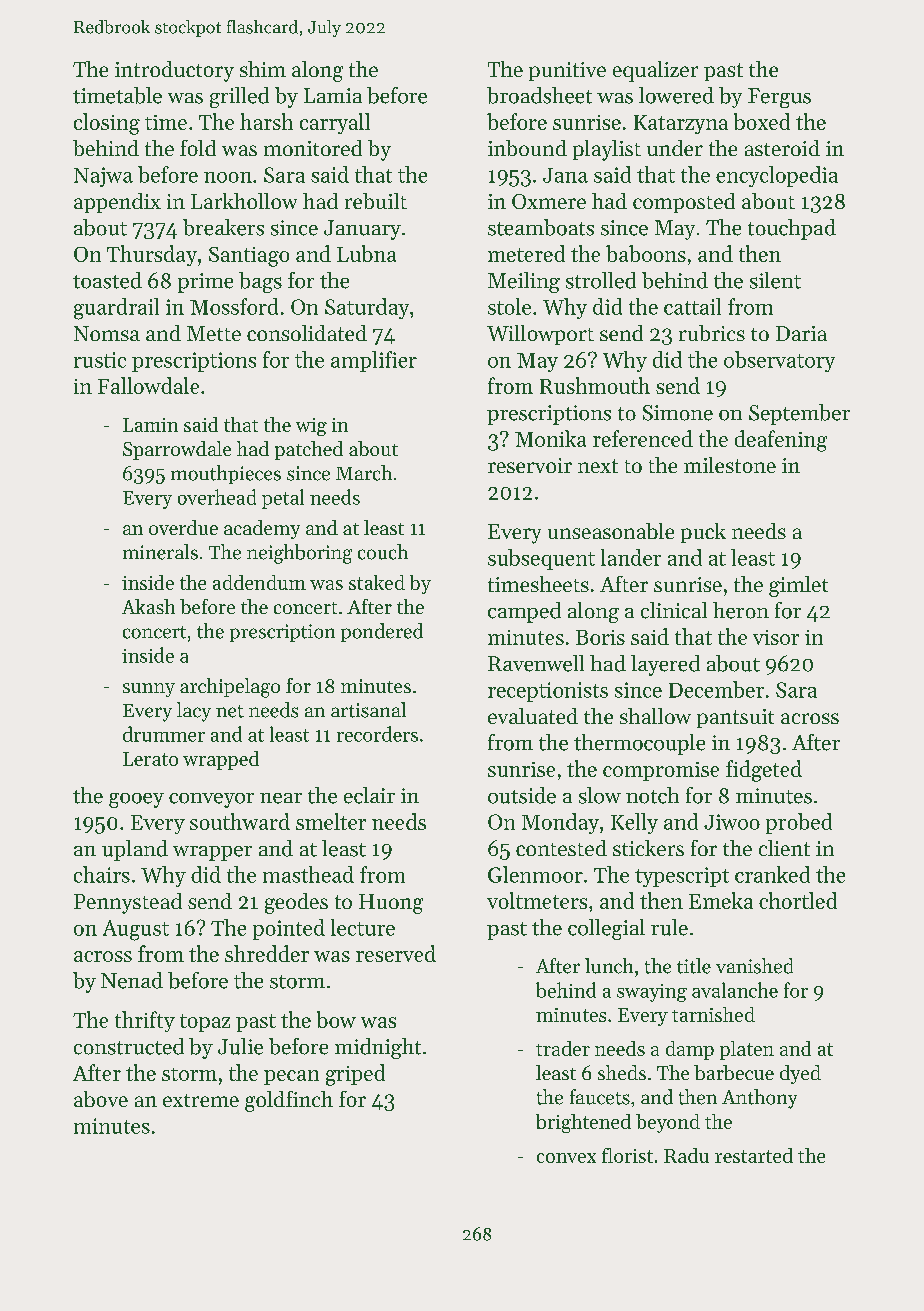 The width and height of the screenshot is (924, 1311). I want to click on Rushmouth, so click(595, 385).
